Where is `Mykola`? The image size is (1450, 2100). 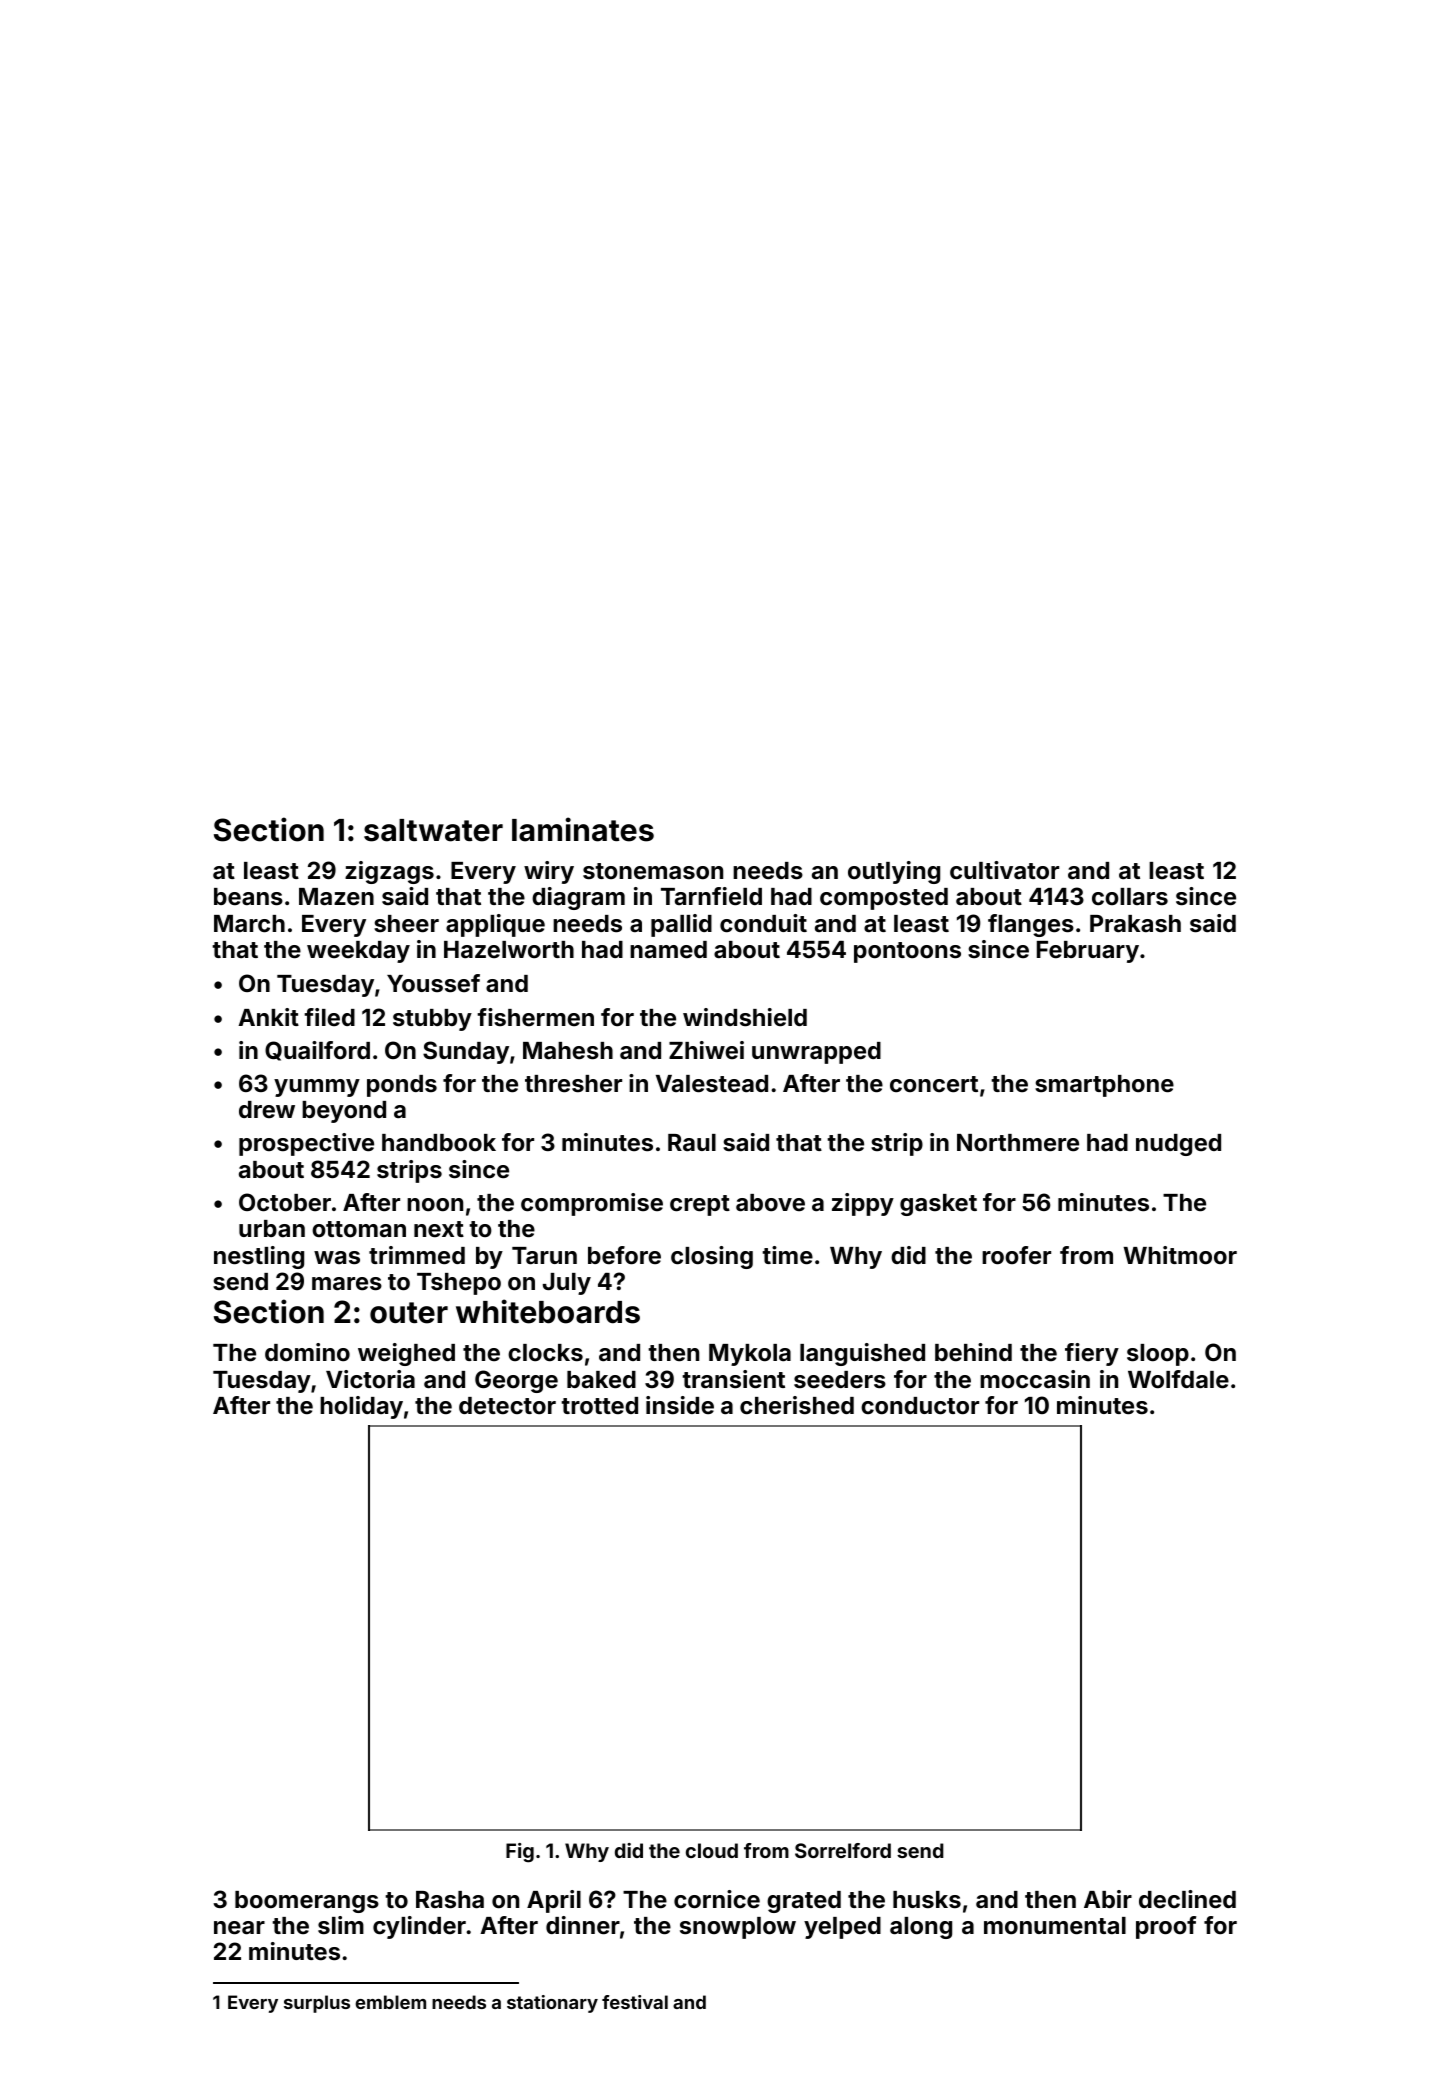 Mykola is located at coordinates (750, 1355).
